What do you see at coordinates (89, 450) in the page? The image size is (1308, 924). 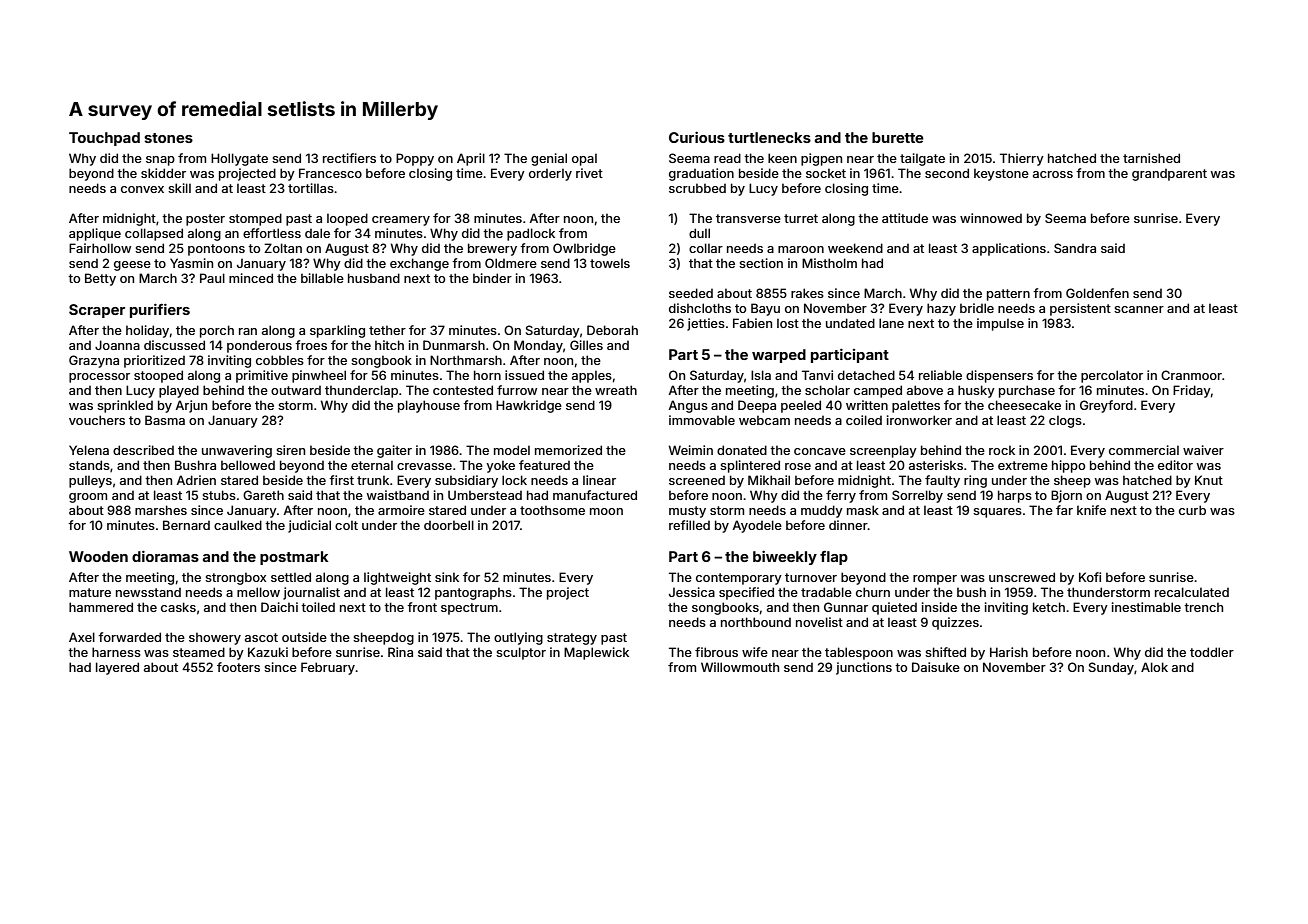 I see `Yelena` at bounding box center [89, 450].
